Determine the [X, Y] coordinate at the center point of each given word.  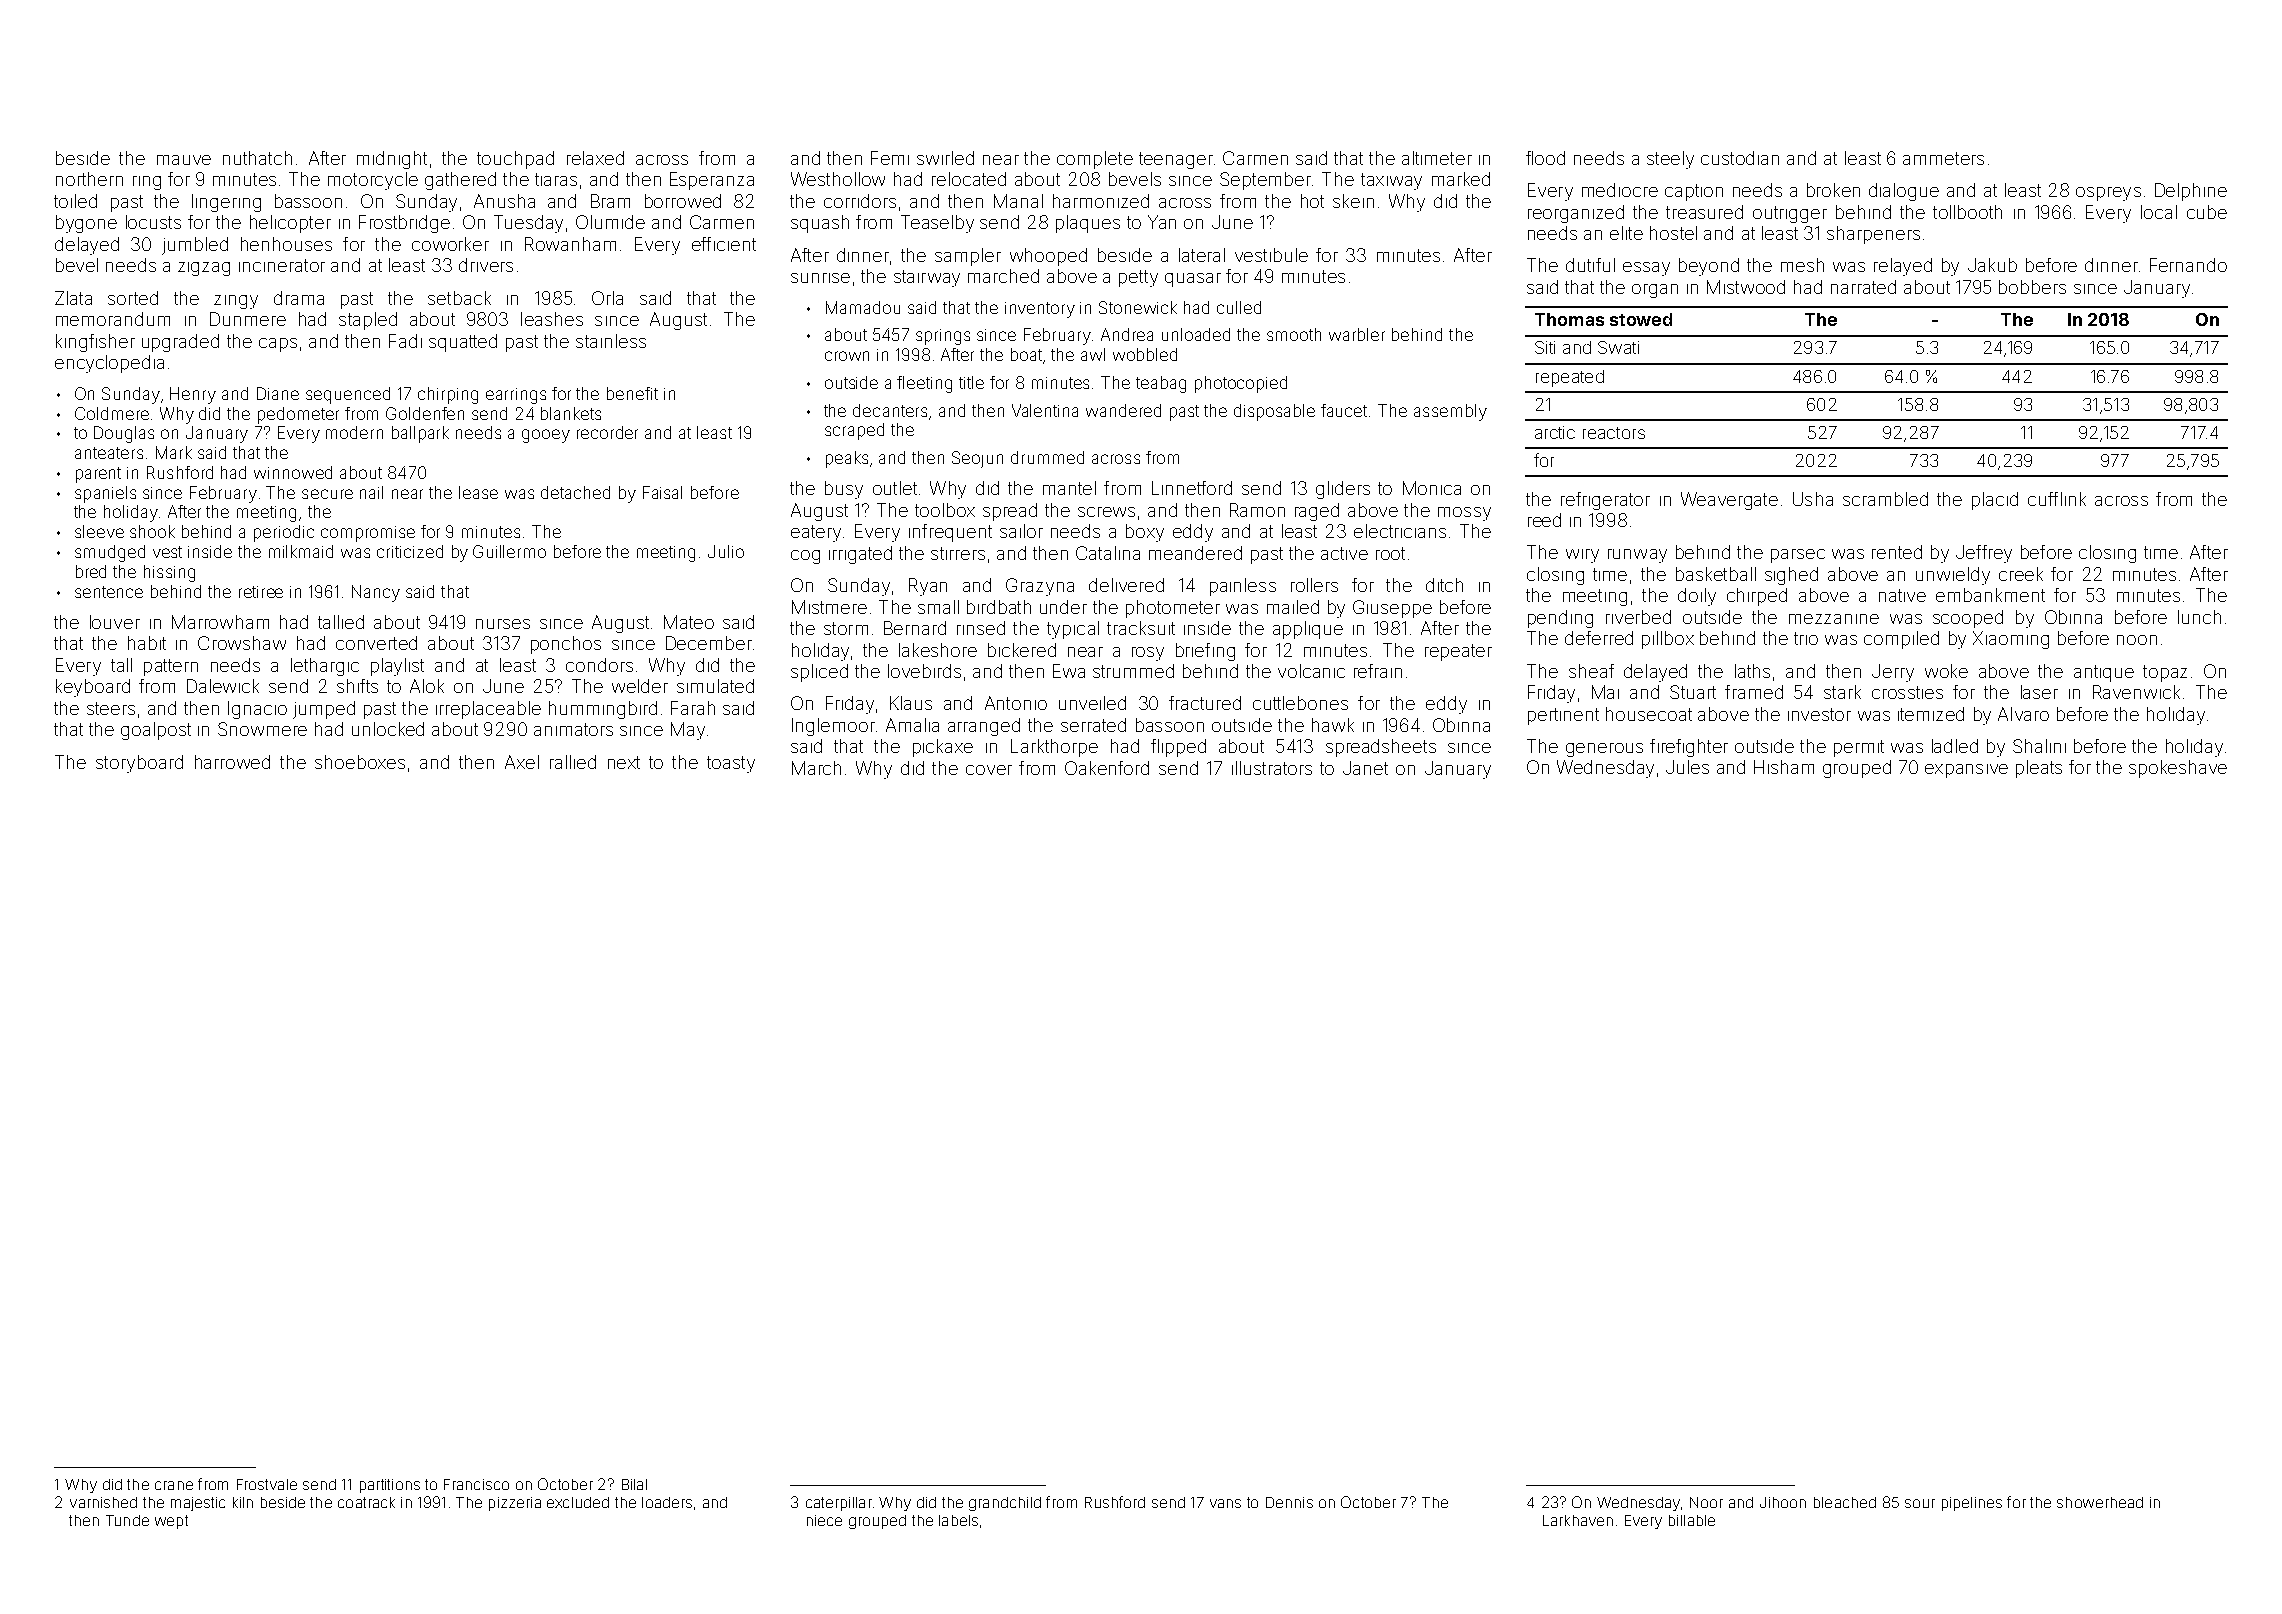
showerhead [2100, 1502]
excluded [578, 1502]
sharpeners [1873, 235]
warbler [1357, 334]
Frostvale [267, 1484]
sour [1920, 1503]
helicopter [290, 224]
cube [2207, 212]
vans [1225, 1503]
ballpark [420, 434]
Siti [1545, 347]
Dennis [1289, 1502]
